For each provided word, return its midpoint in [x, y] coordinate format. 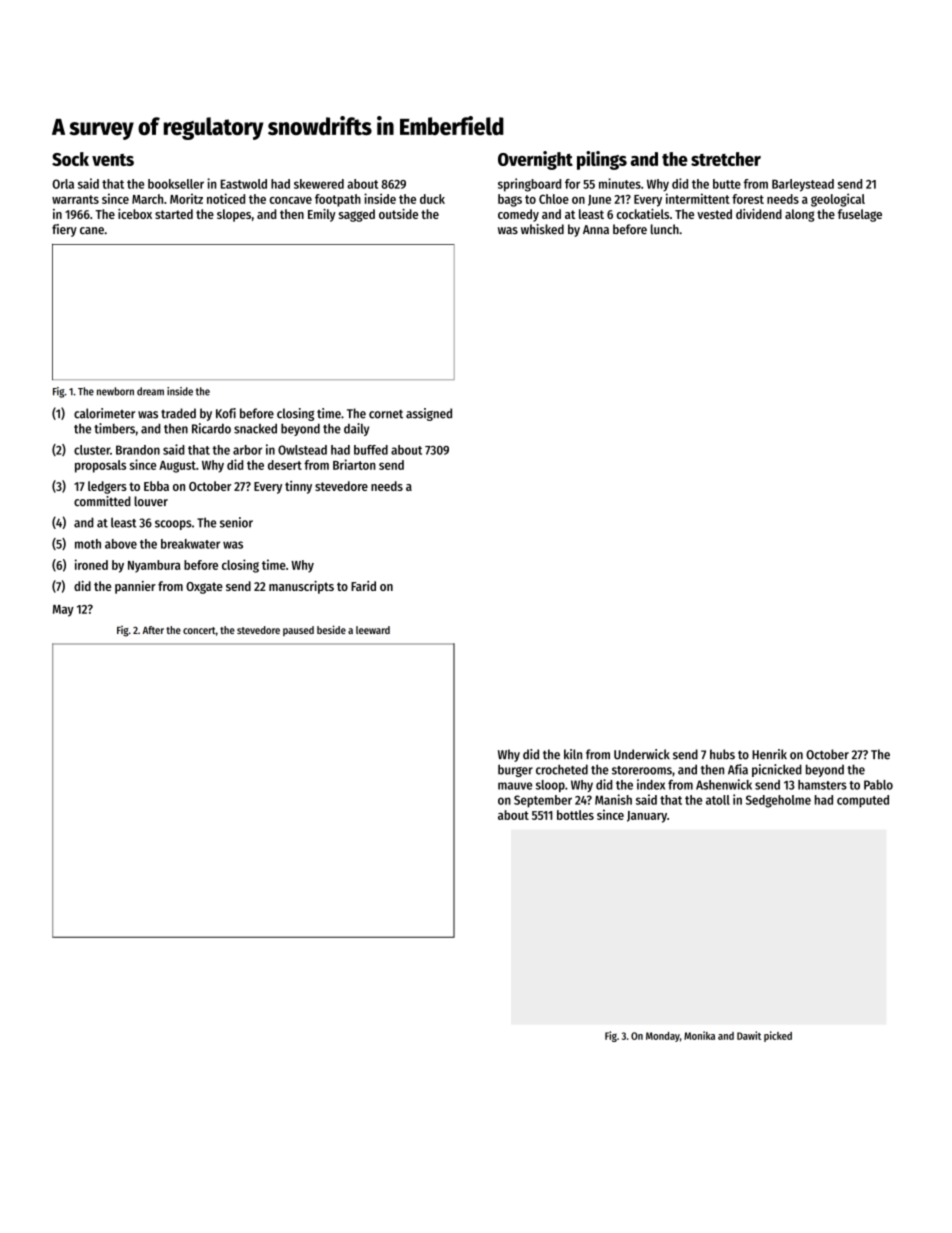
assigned [429, 414]
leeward [373, 630]
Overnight [535, 160]
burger [515, 770]
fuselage [860, 215]
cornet [386, 414]
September [543, 801]
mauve [515, 786]
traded [178, 413]
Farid [363, 586]
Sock [70, 159]
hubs [722, 754]
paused [298, 631]
